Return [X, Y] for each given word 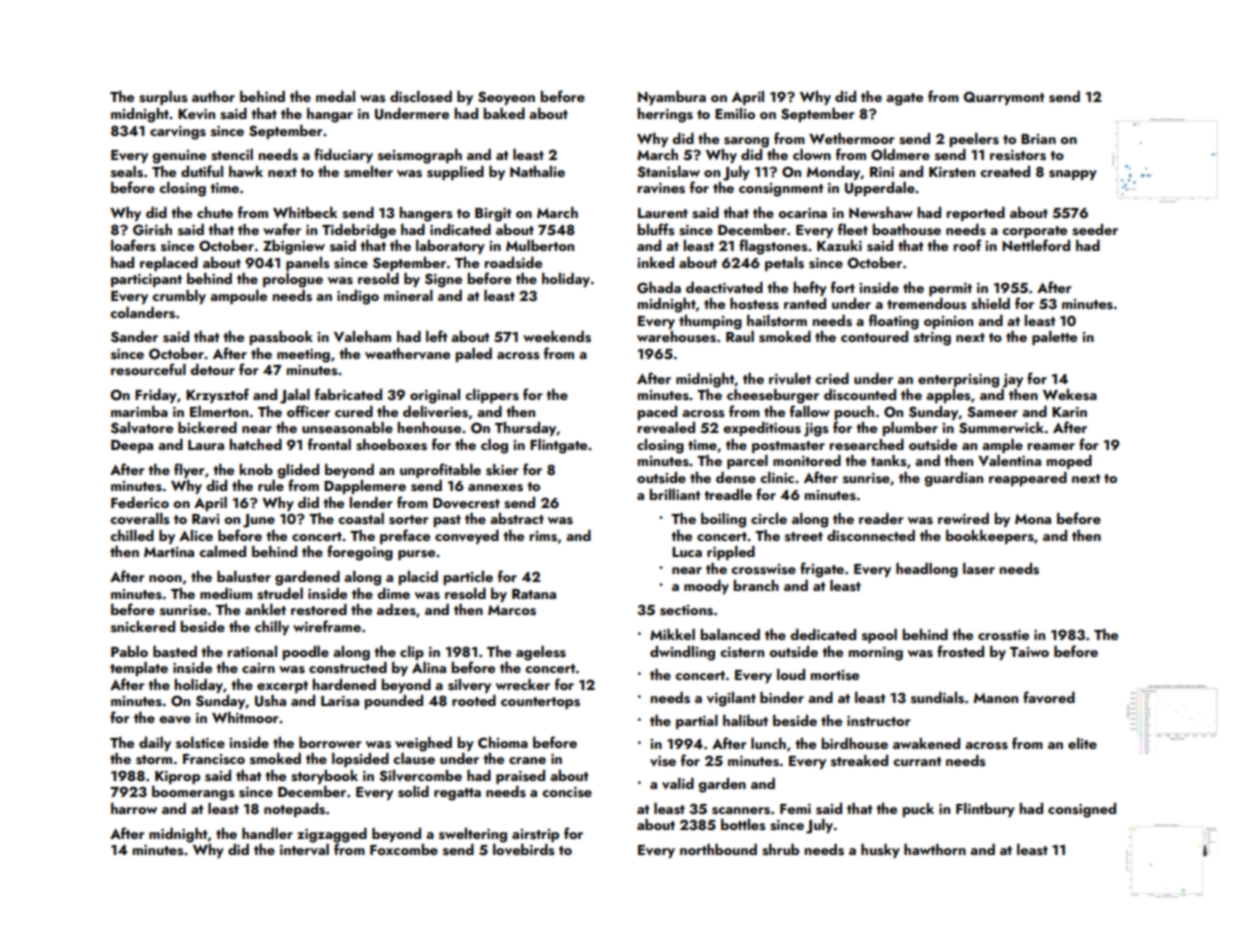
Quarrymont [1004, 98]
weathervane [407, 354]
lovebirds [524, 850]
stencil [232, 155]
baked [504, 113]
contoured [874, 336]
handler [267, 833]
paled [474, 355]
